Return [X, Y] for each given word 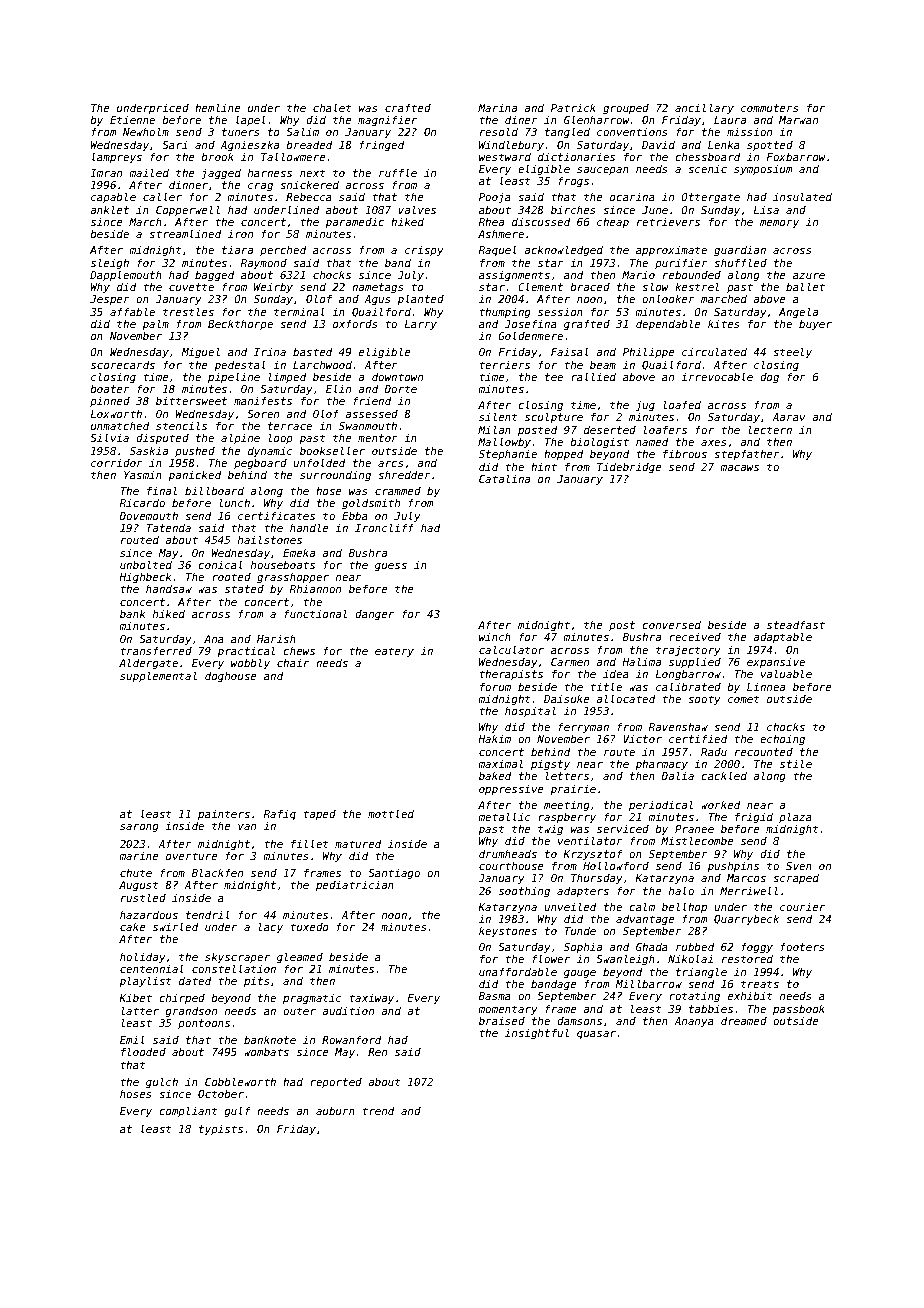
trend [378, 1111]
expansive [776, 662]
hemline [218, 107]
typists [221, 1130]
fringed [382, 145]
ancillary [704, 108]
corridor [117, 462]
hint [544, 466]
